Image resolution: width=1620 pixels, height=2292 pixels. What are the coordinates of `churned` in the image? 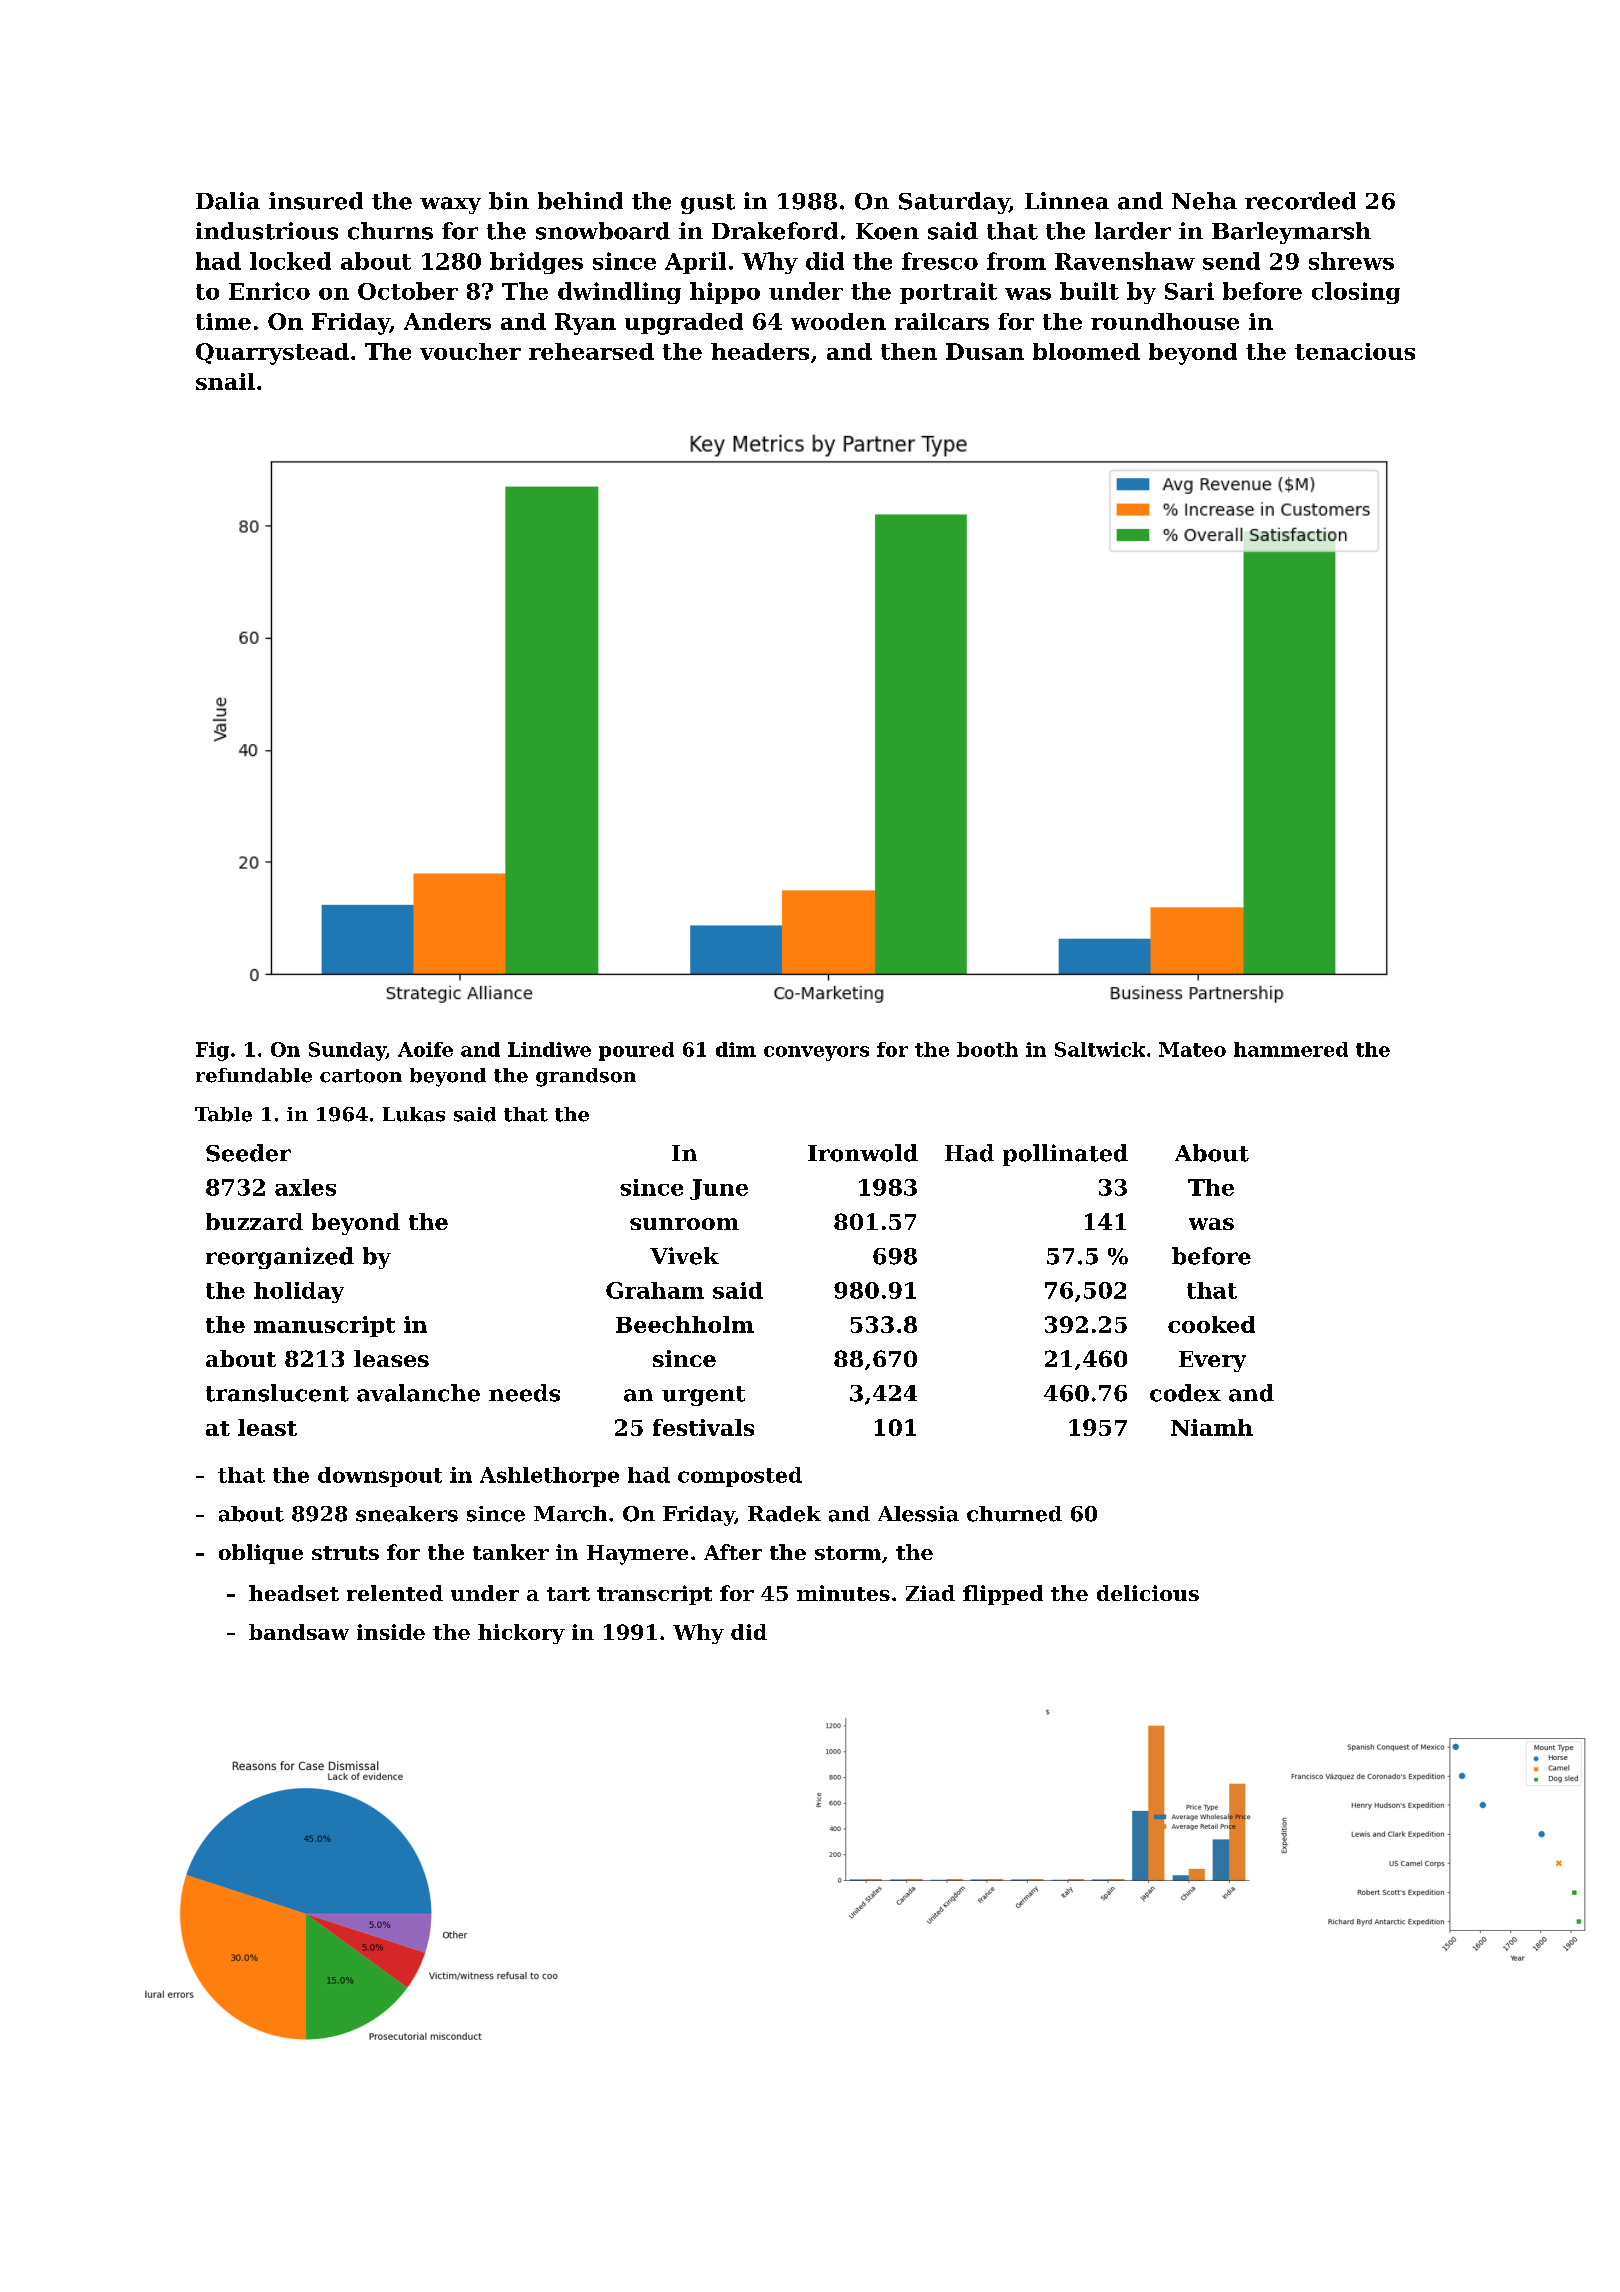 It's located at (1014, 1514).
